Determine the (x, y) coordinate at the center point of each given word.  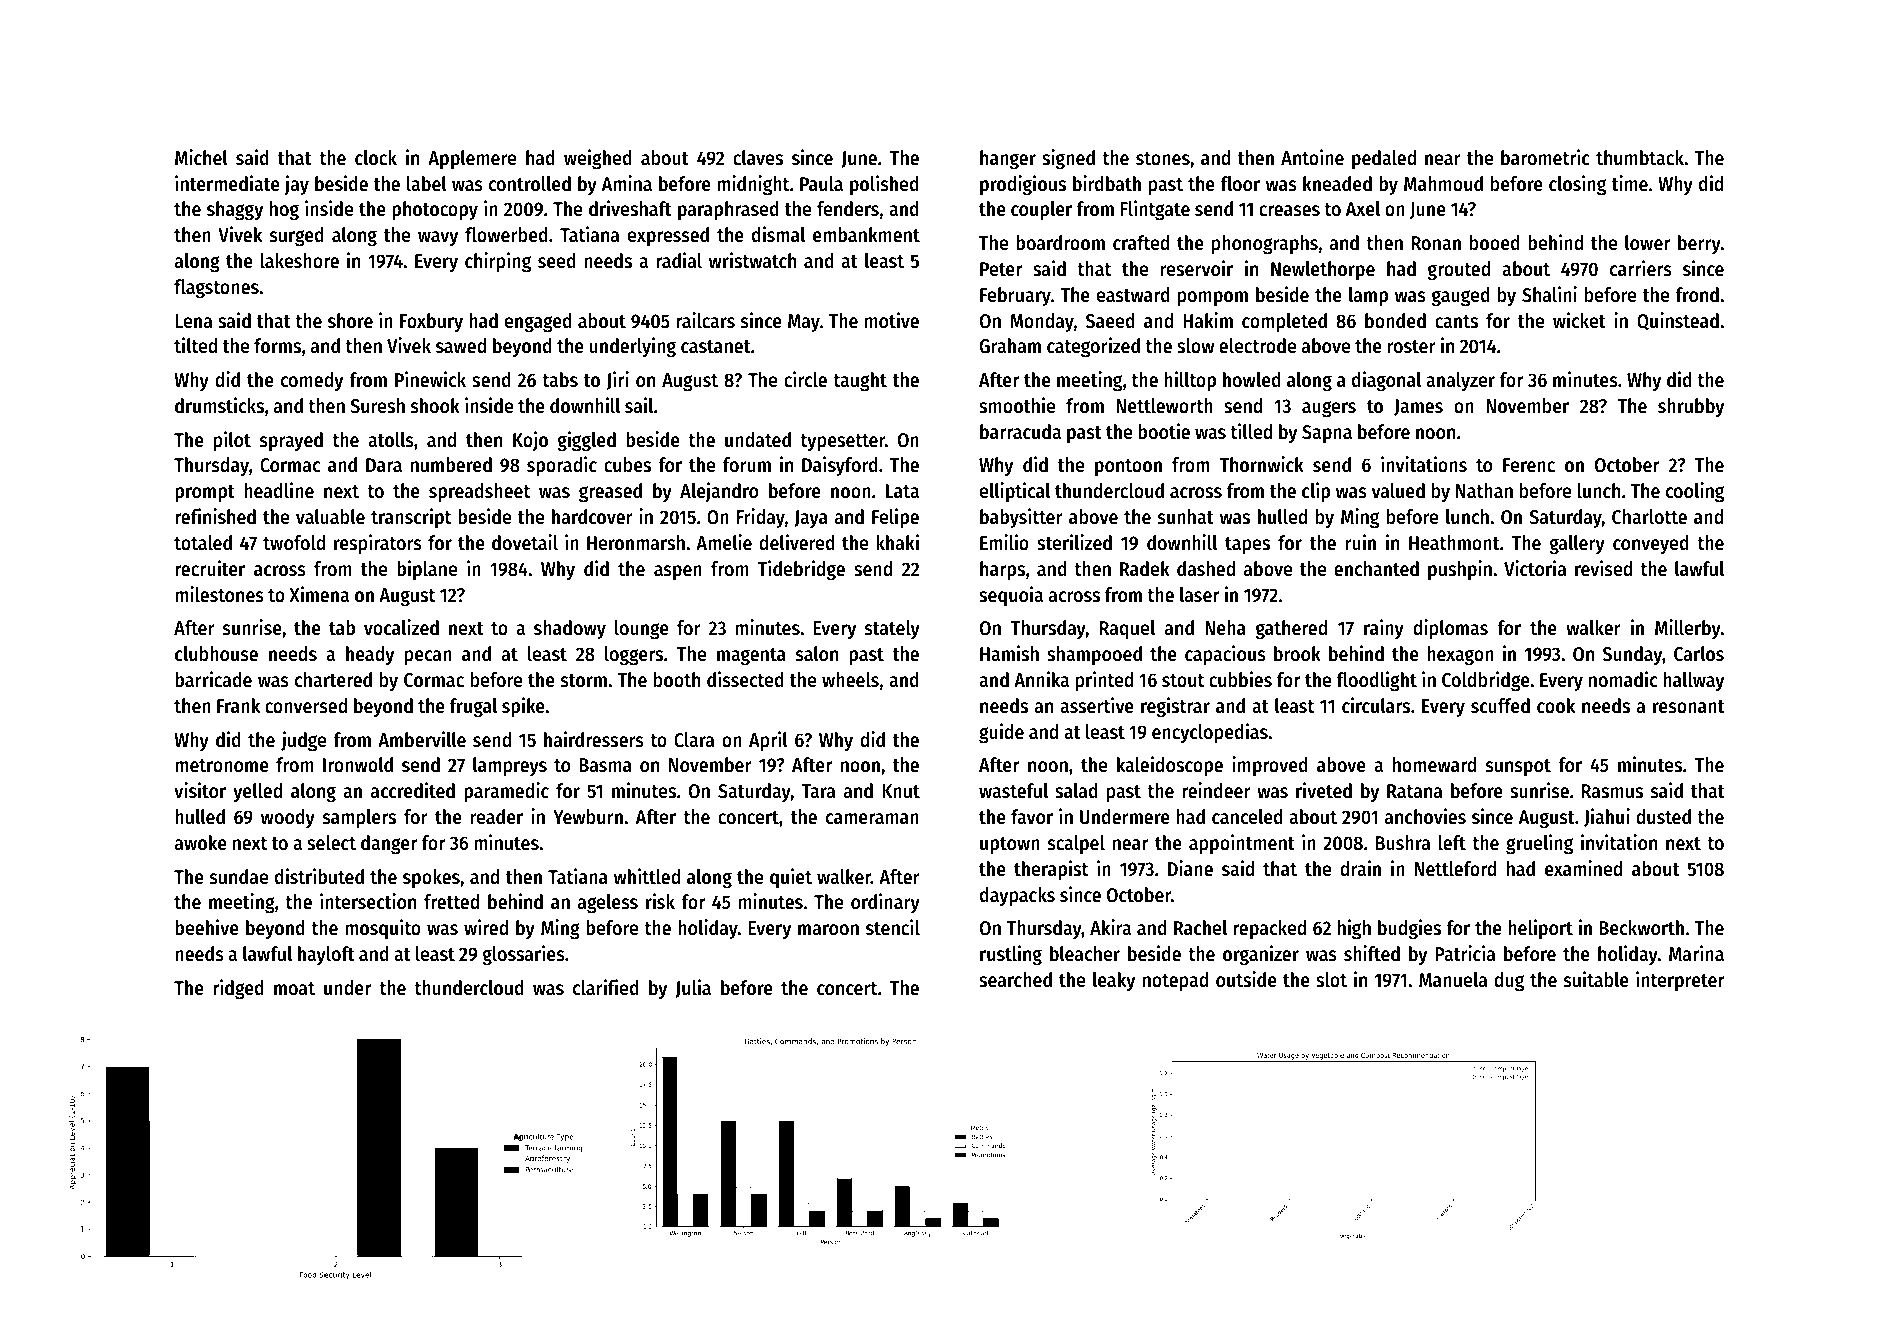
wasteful (1013, 791)
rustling (1011, 955)
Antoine (1312, 157)
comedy (312, 381)
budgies (1409, 929)
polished (884, 185)
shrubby (1691, 407)
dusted (1663, 817)
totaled (203, 543)
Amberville (422, 739)
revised (1603, 568)
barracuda (1020, 432)
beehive (207, 927)
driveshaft (630, 208)
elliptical (1015, 492)
